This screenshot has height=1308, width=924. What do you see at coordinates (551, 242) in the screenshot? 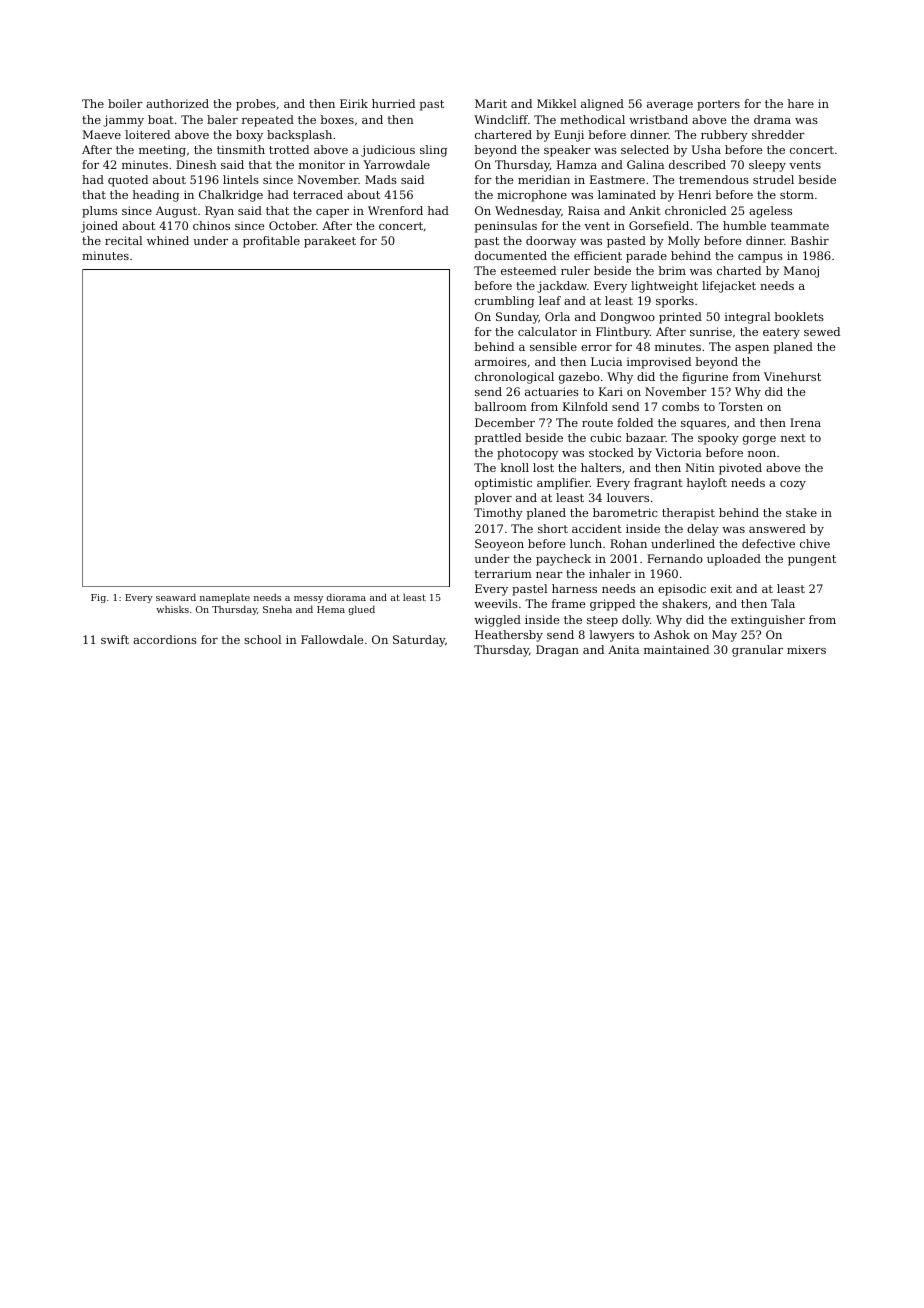
I see `doorway` at bounding box center [551, 242].
